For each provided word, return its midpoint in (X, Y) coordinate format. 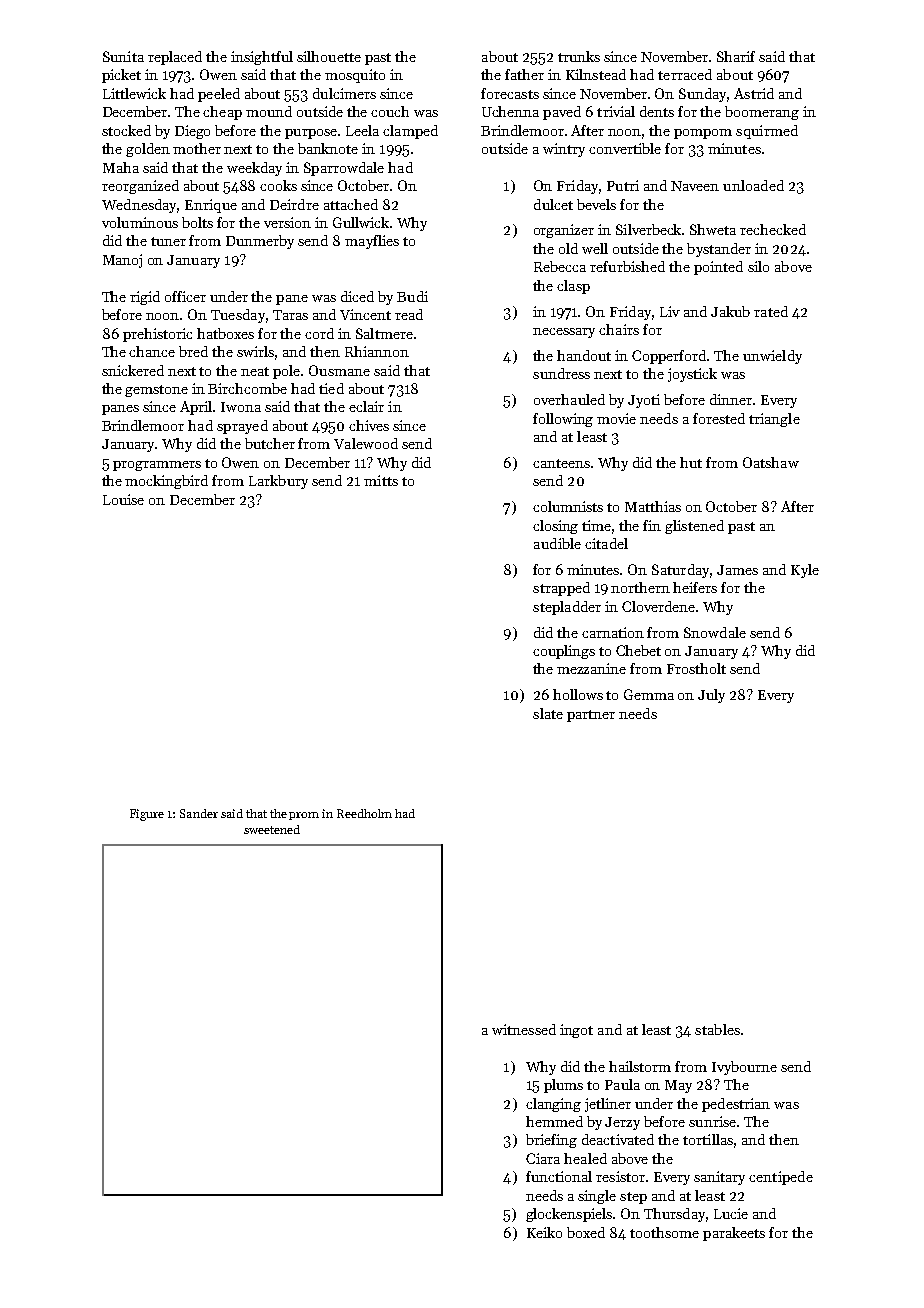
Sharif (736, 56)
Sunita (123, 56)
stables (717, 1029)
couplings (564, 652)
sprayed (242, 427)
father (524, 74)
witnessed (524, 1029)
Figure (147, 815)
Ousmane (339, 370)
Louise (123, 499)
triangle (774, 420)
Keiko (544, 1232)
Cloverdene (658, 606)
